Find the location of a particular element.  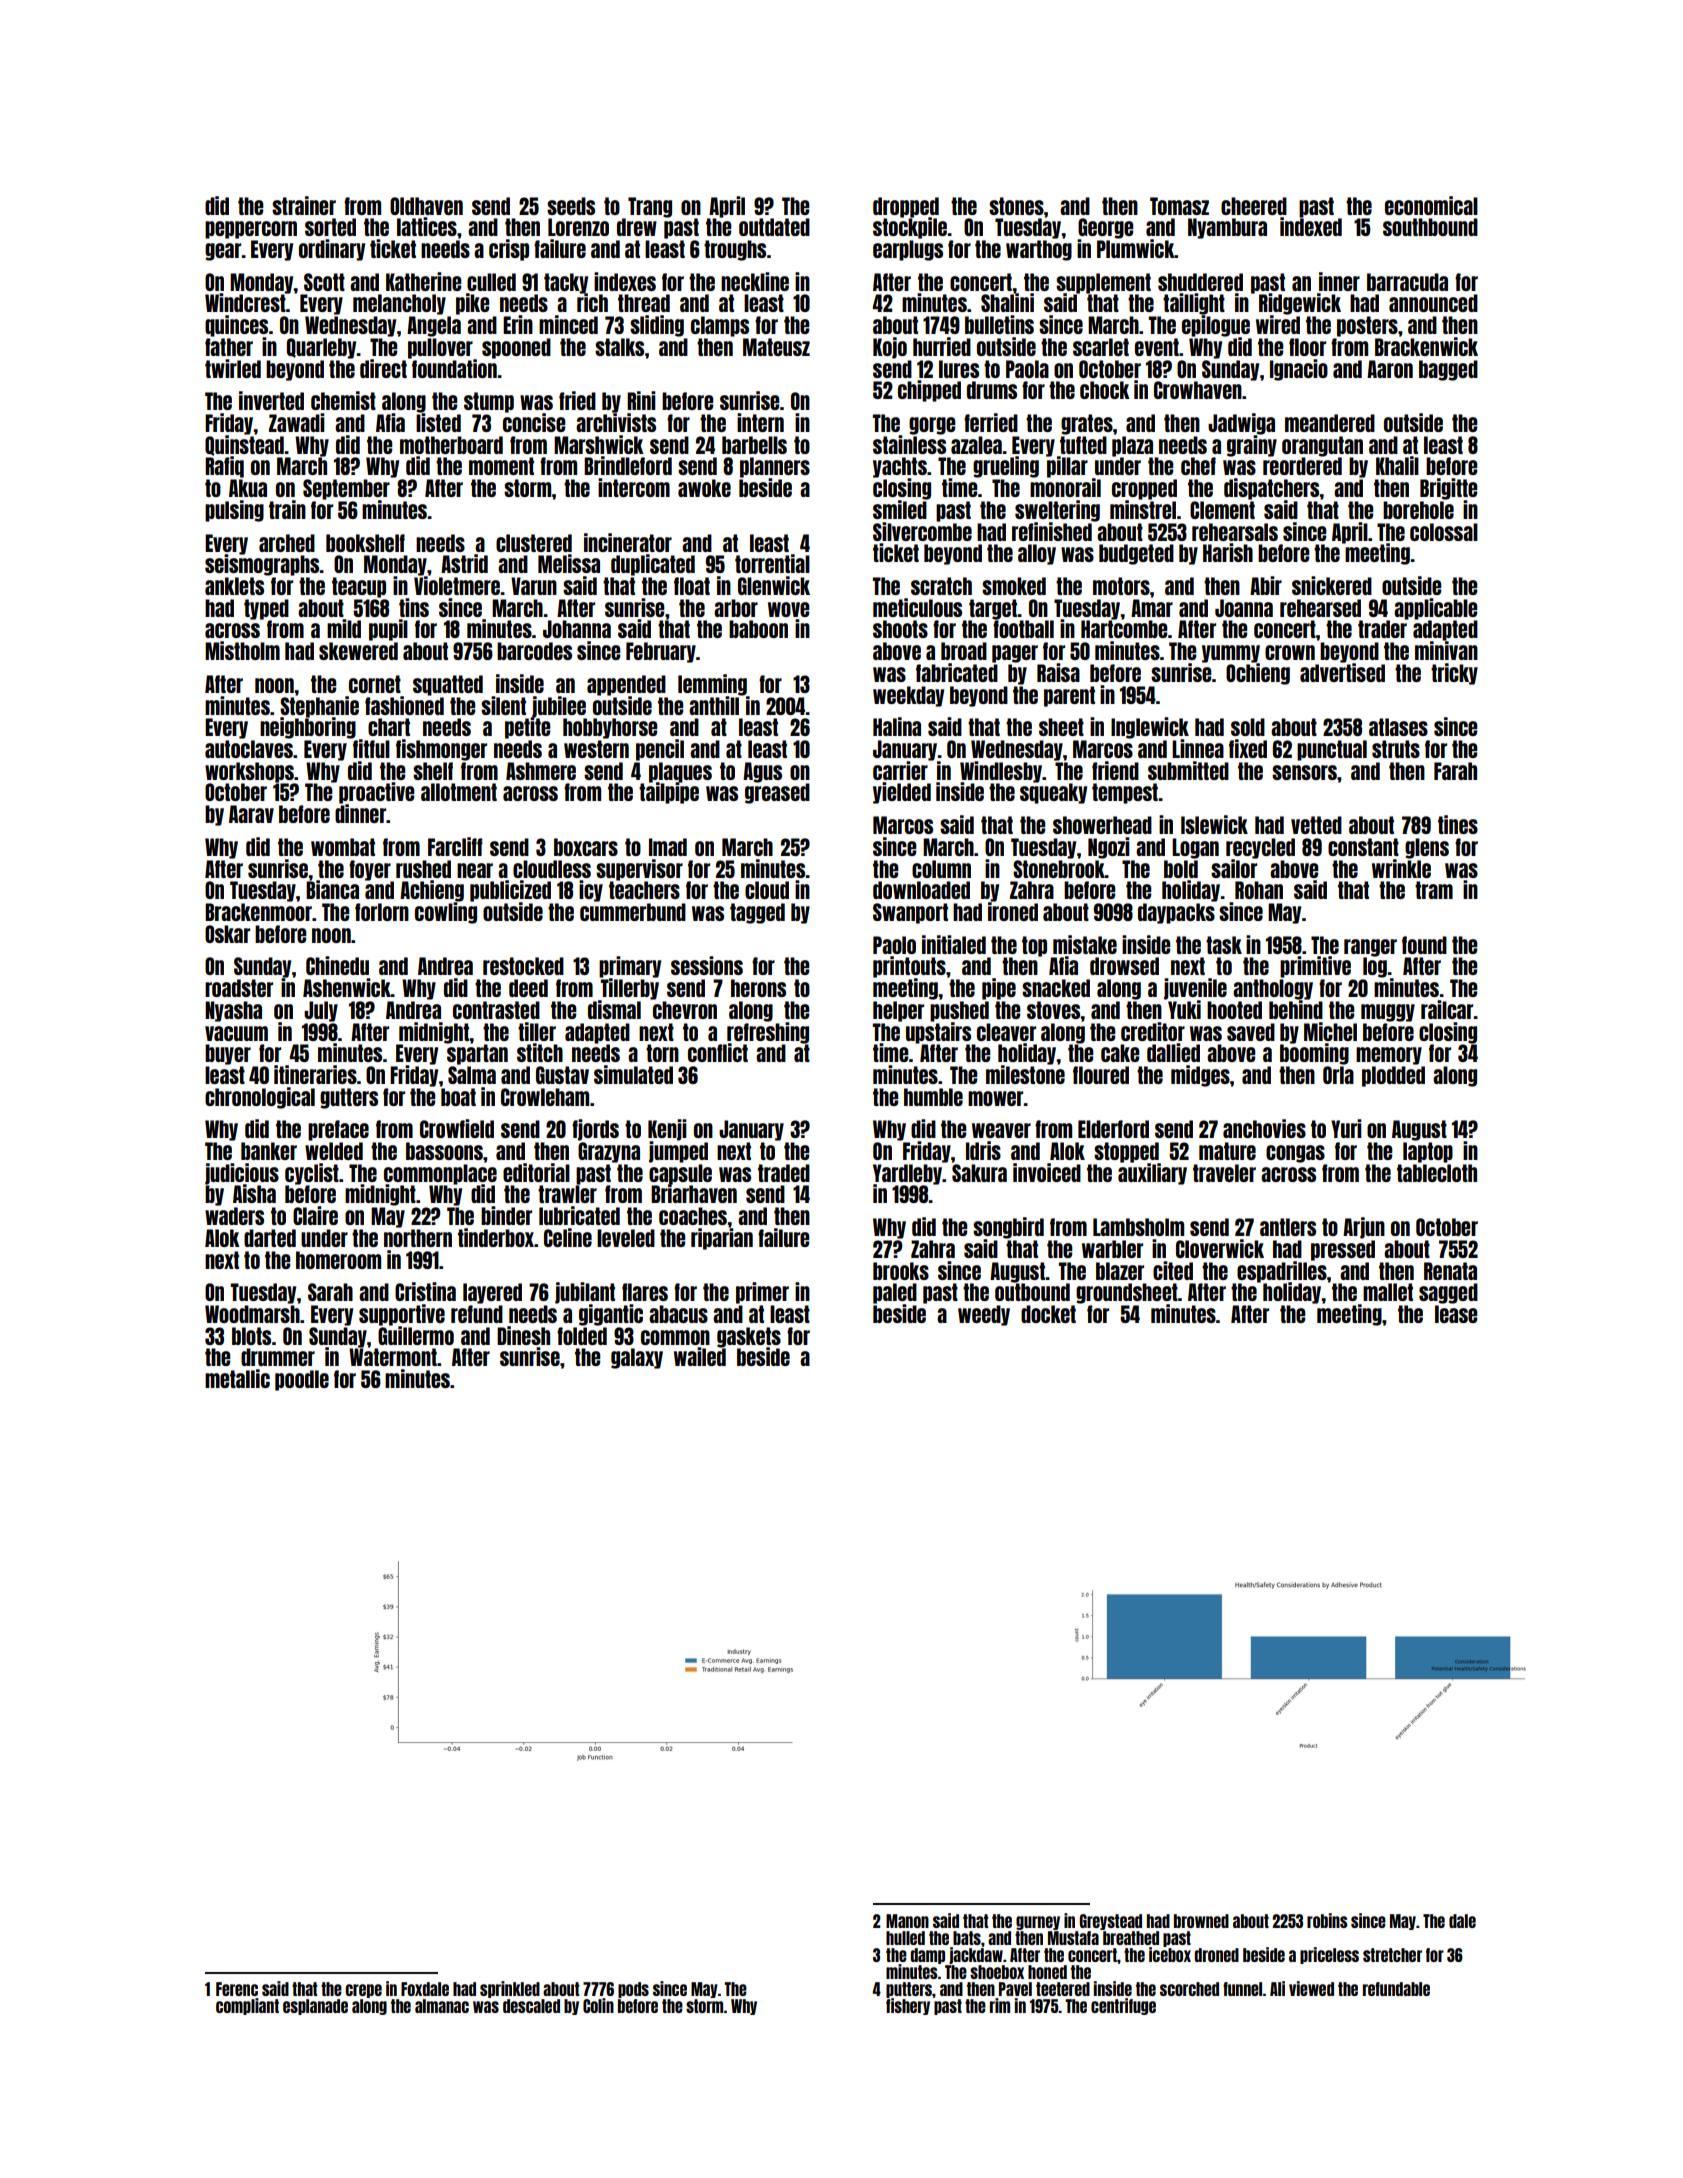

midges is located at coordinates (1200, 1076).
